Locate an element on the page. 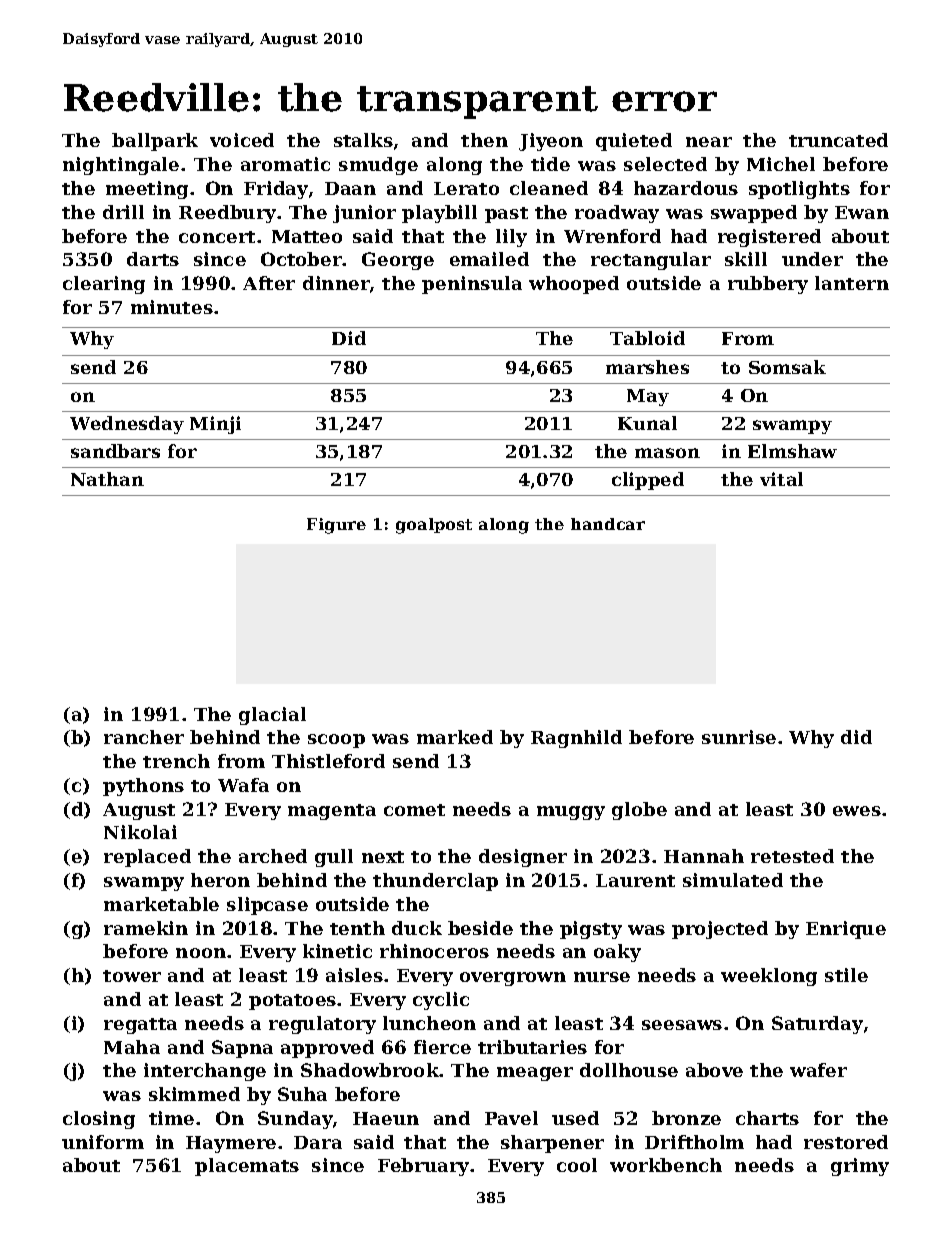 The image size is (952, 1233). trench is located at coordinates (176, 761).
